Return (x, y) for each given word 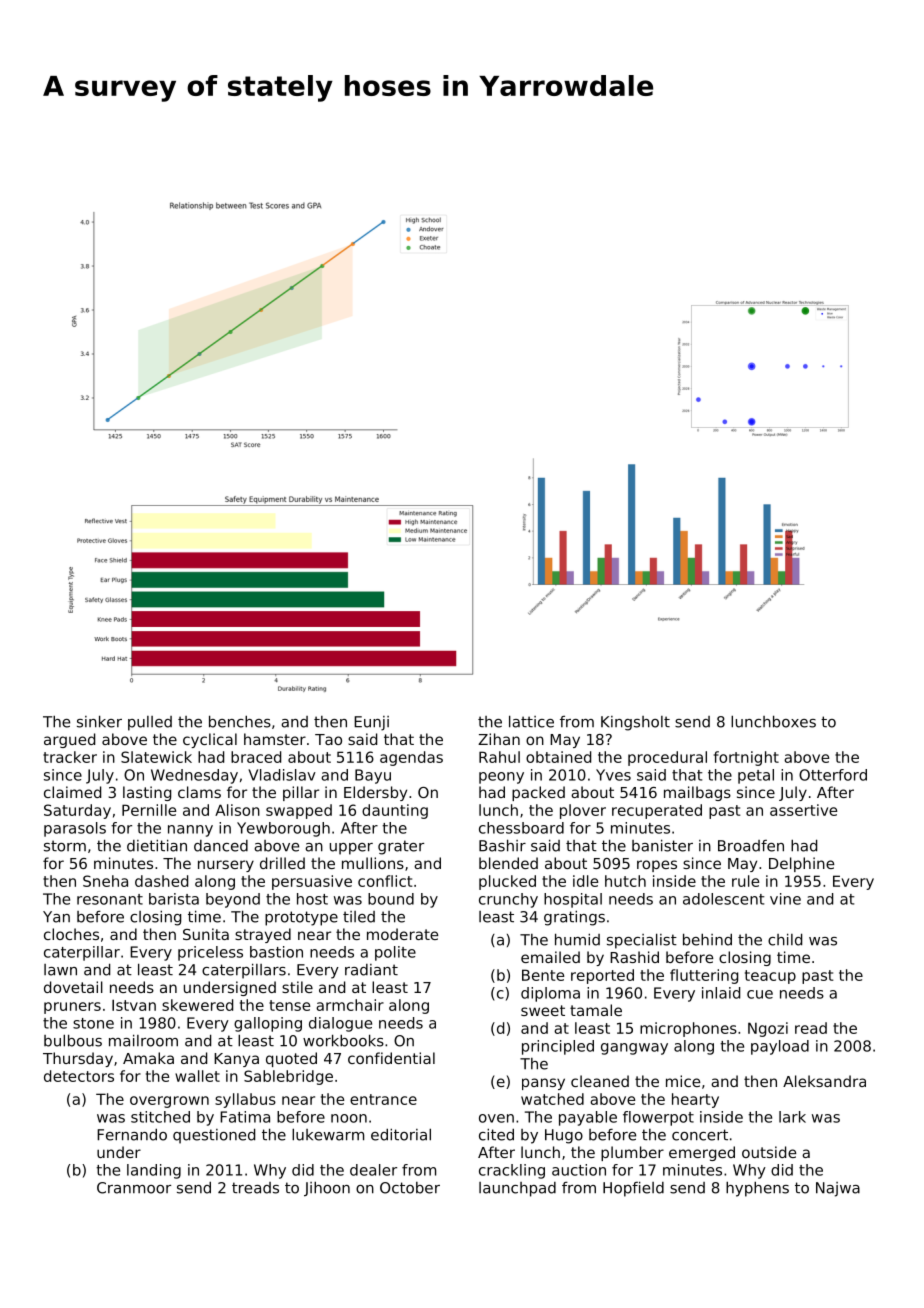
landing (154, 1171)
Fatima (245, 1117)
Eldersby (375, 793)
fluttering (704, 976)
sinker (99, 721)
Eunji (371, 723)
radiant (371, 970)
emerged (702, 1153)
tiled (359, 917)
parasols (75, 829)
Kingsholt (635, 723)
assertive (803, 810)
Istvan (134, 1005)
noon (349, 1118)
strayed (263, 935)
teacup (770, 977)
